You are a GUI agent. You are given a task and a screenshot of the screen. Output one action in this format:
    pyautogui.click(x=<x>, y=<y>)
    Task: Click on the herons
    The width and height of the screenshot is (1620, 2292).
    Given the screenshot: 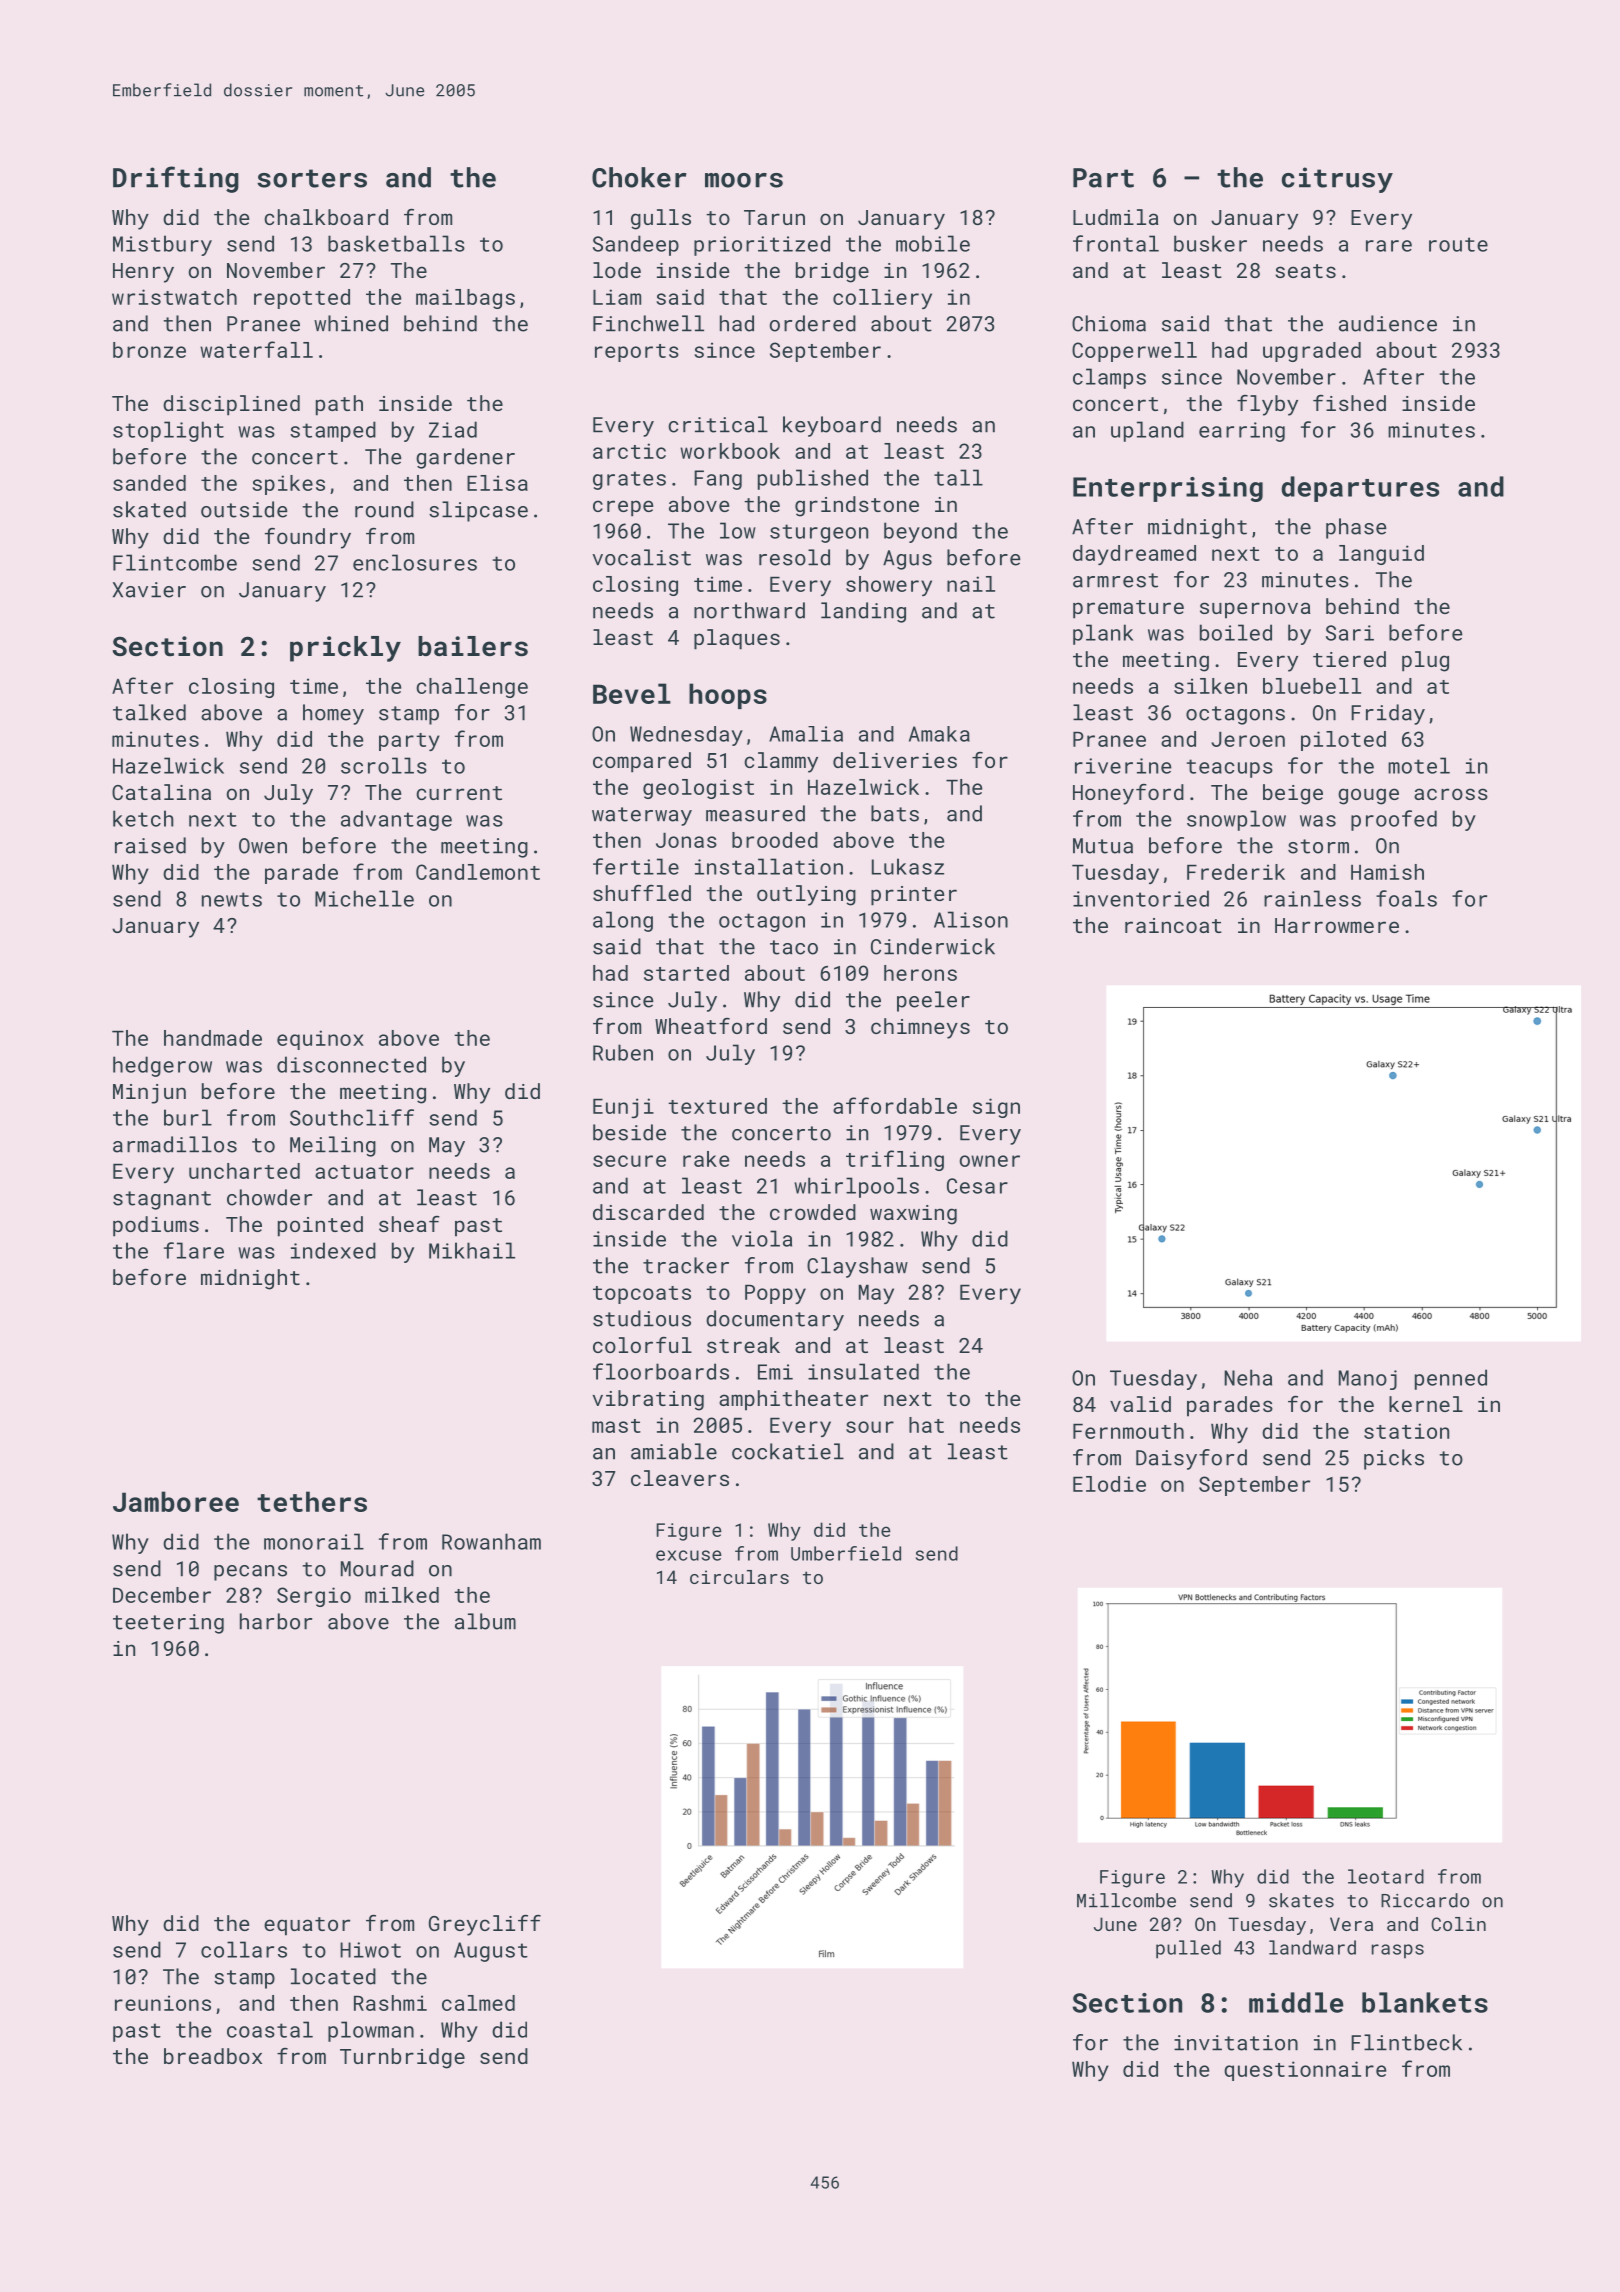 What is the action you would take?
    pyautogui.click(x=920, y=973)
